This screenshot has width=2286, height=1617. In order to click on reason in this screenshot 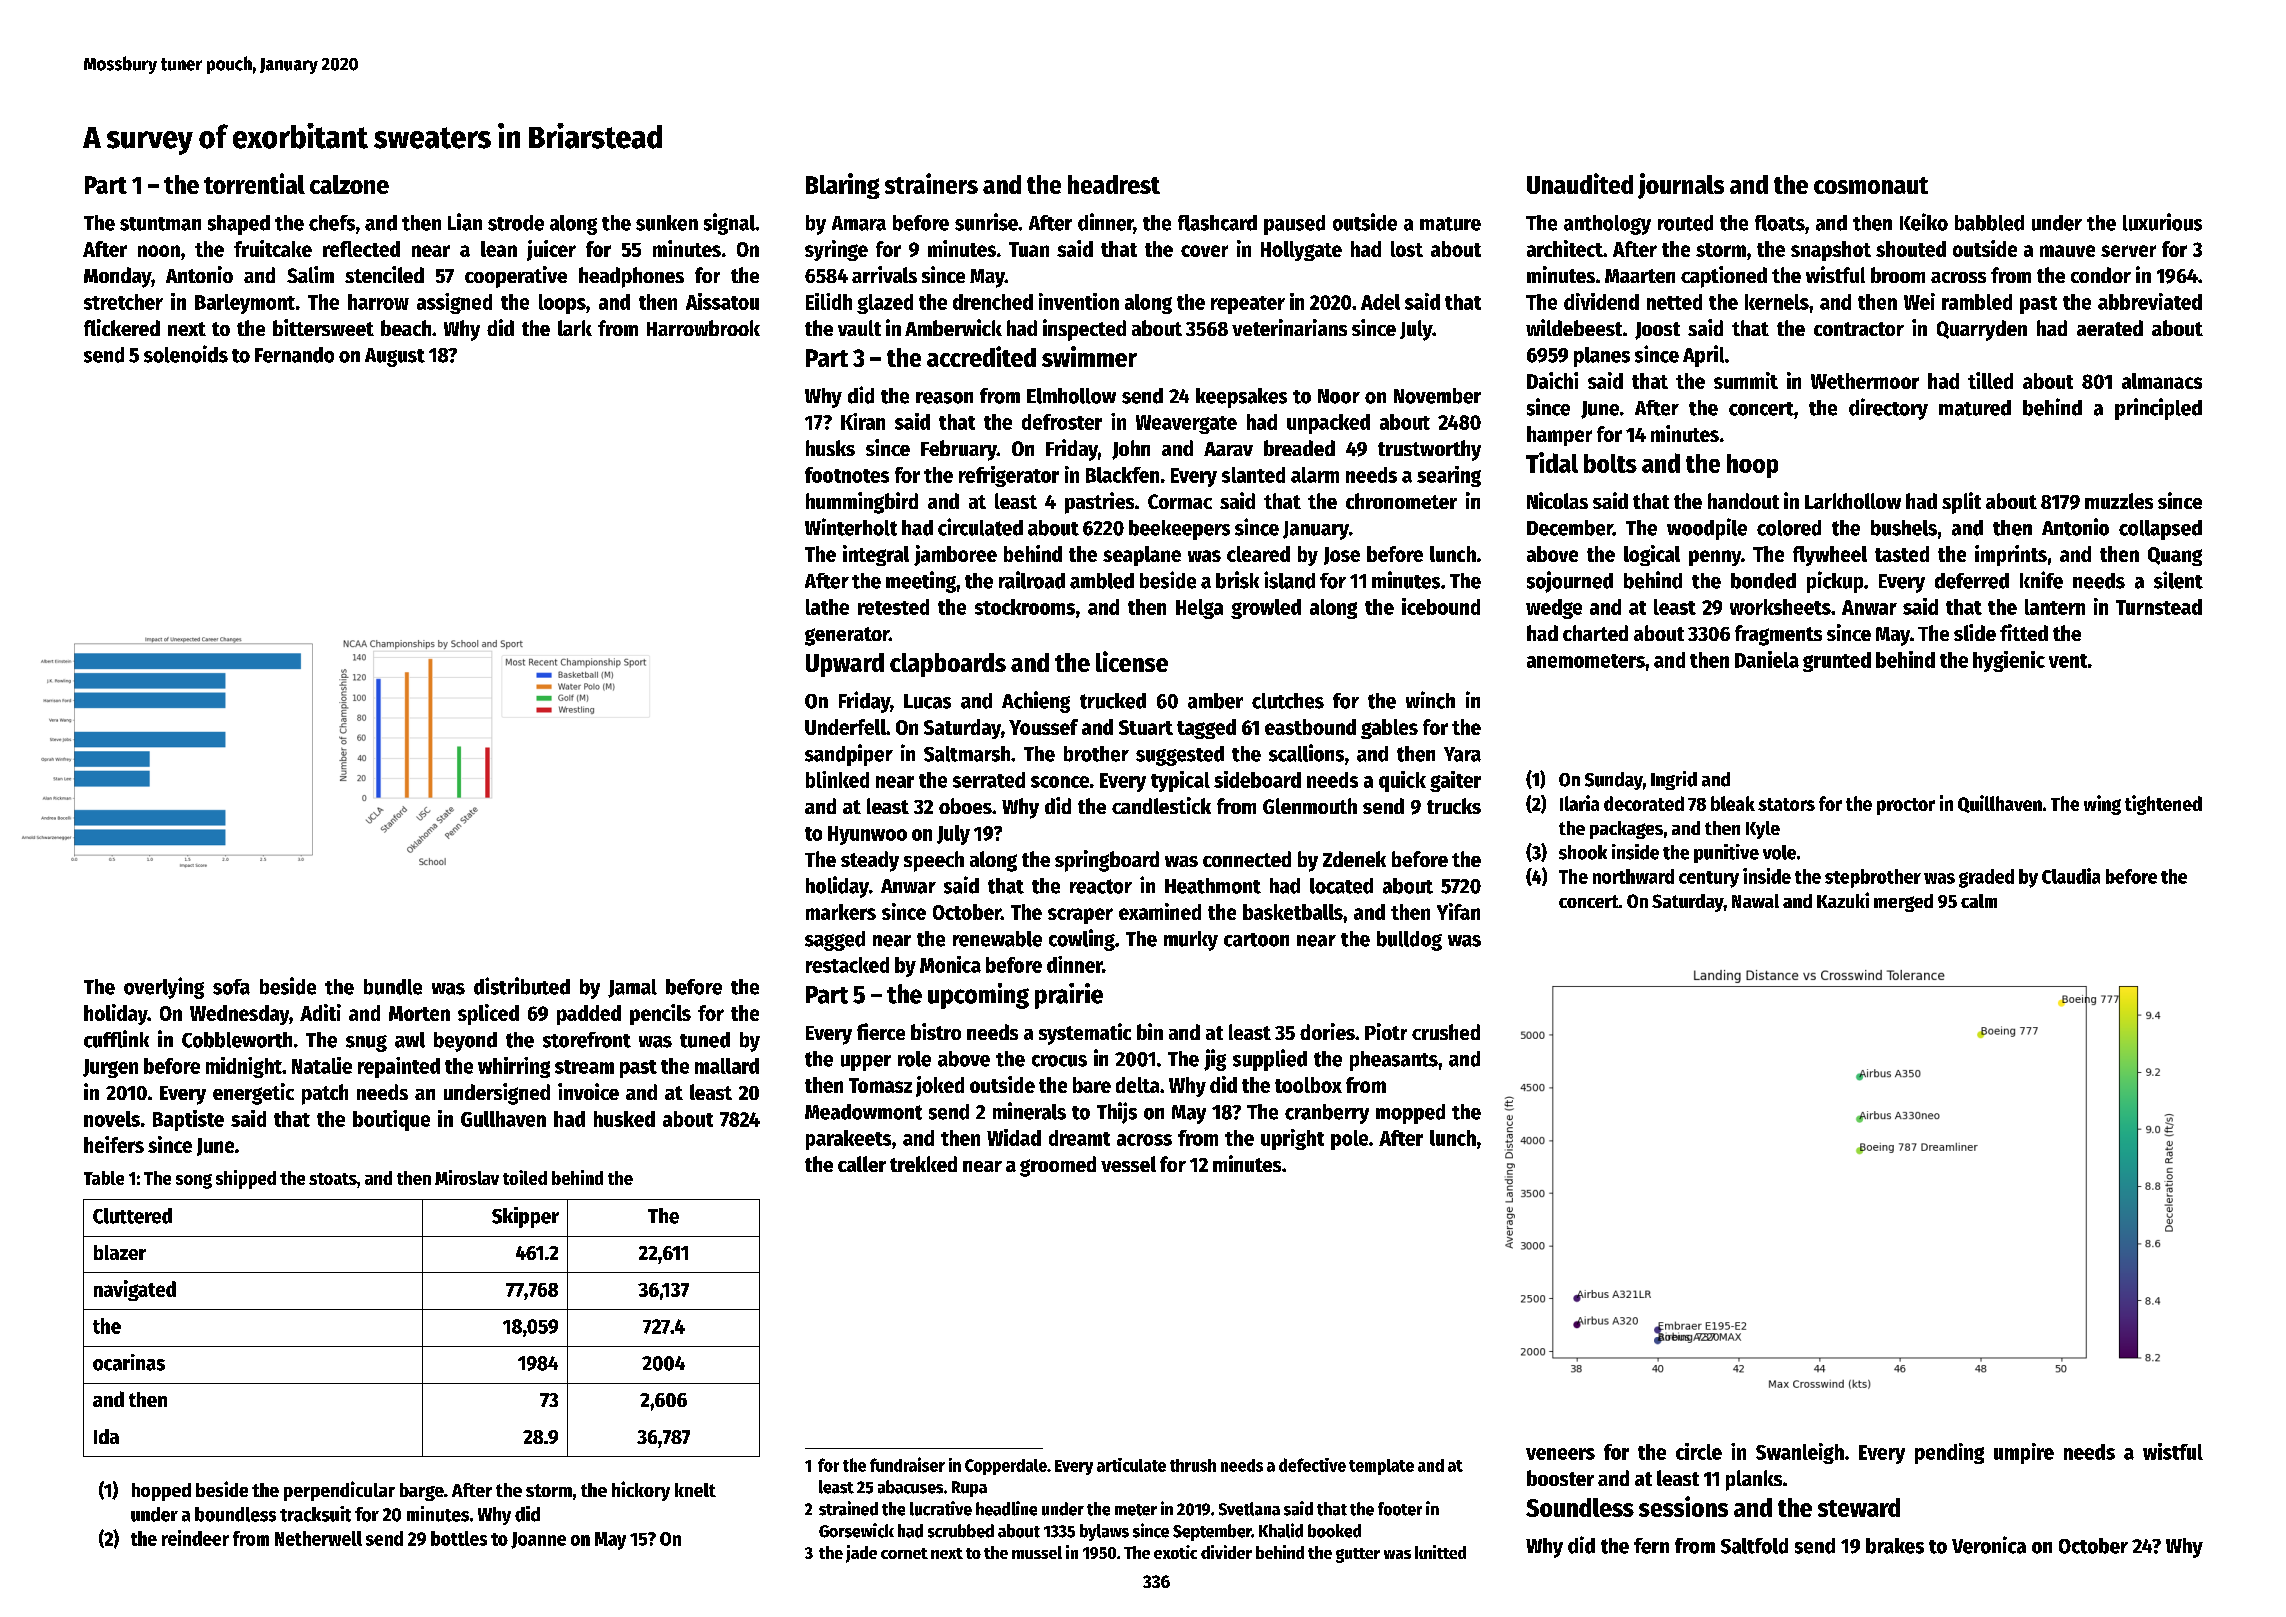, I will do `click(944, 398)`.
